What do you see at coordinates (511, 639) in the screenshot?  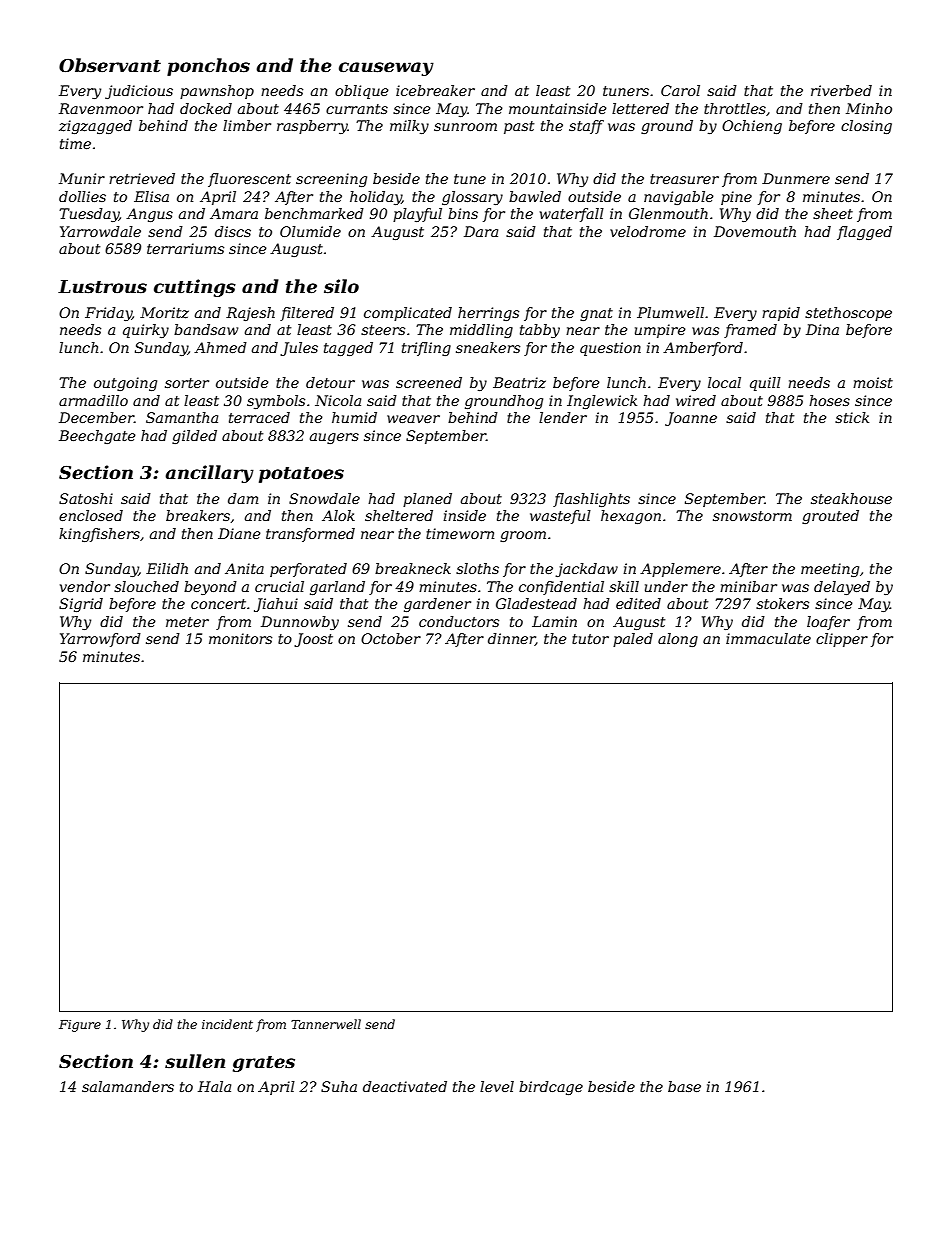 I see `dinner` at bounding box center [511, 639].
